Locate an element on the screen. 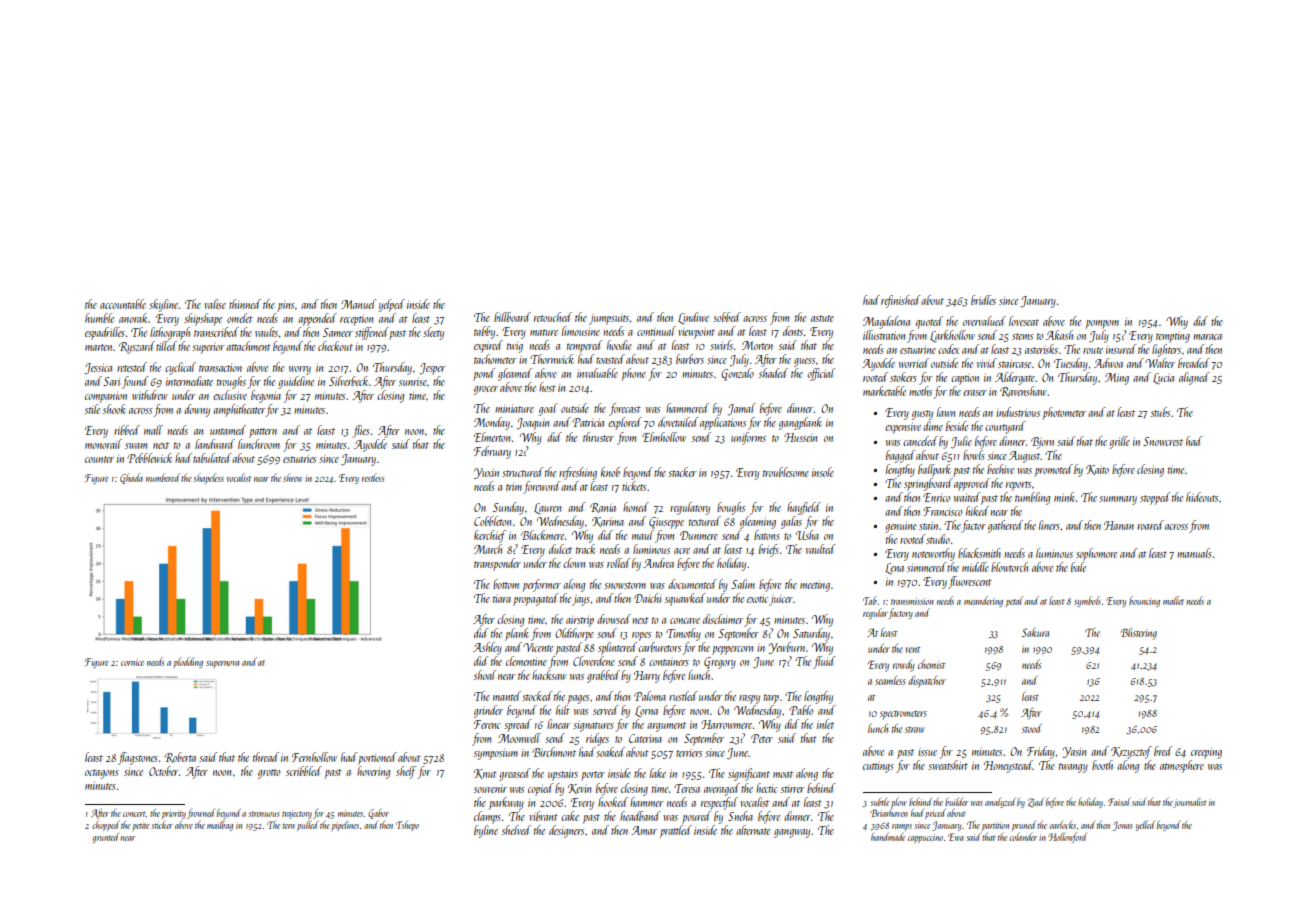 The width and height of the screenshot is (1308, 924). supernova is located at coordinates (222, 664).
